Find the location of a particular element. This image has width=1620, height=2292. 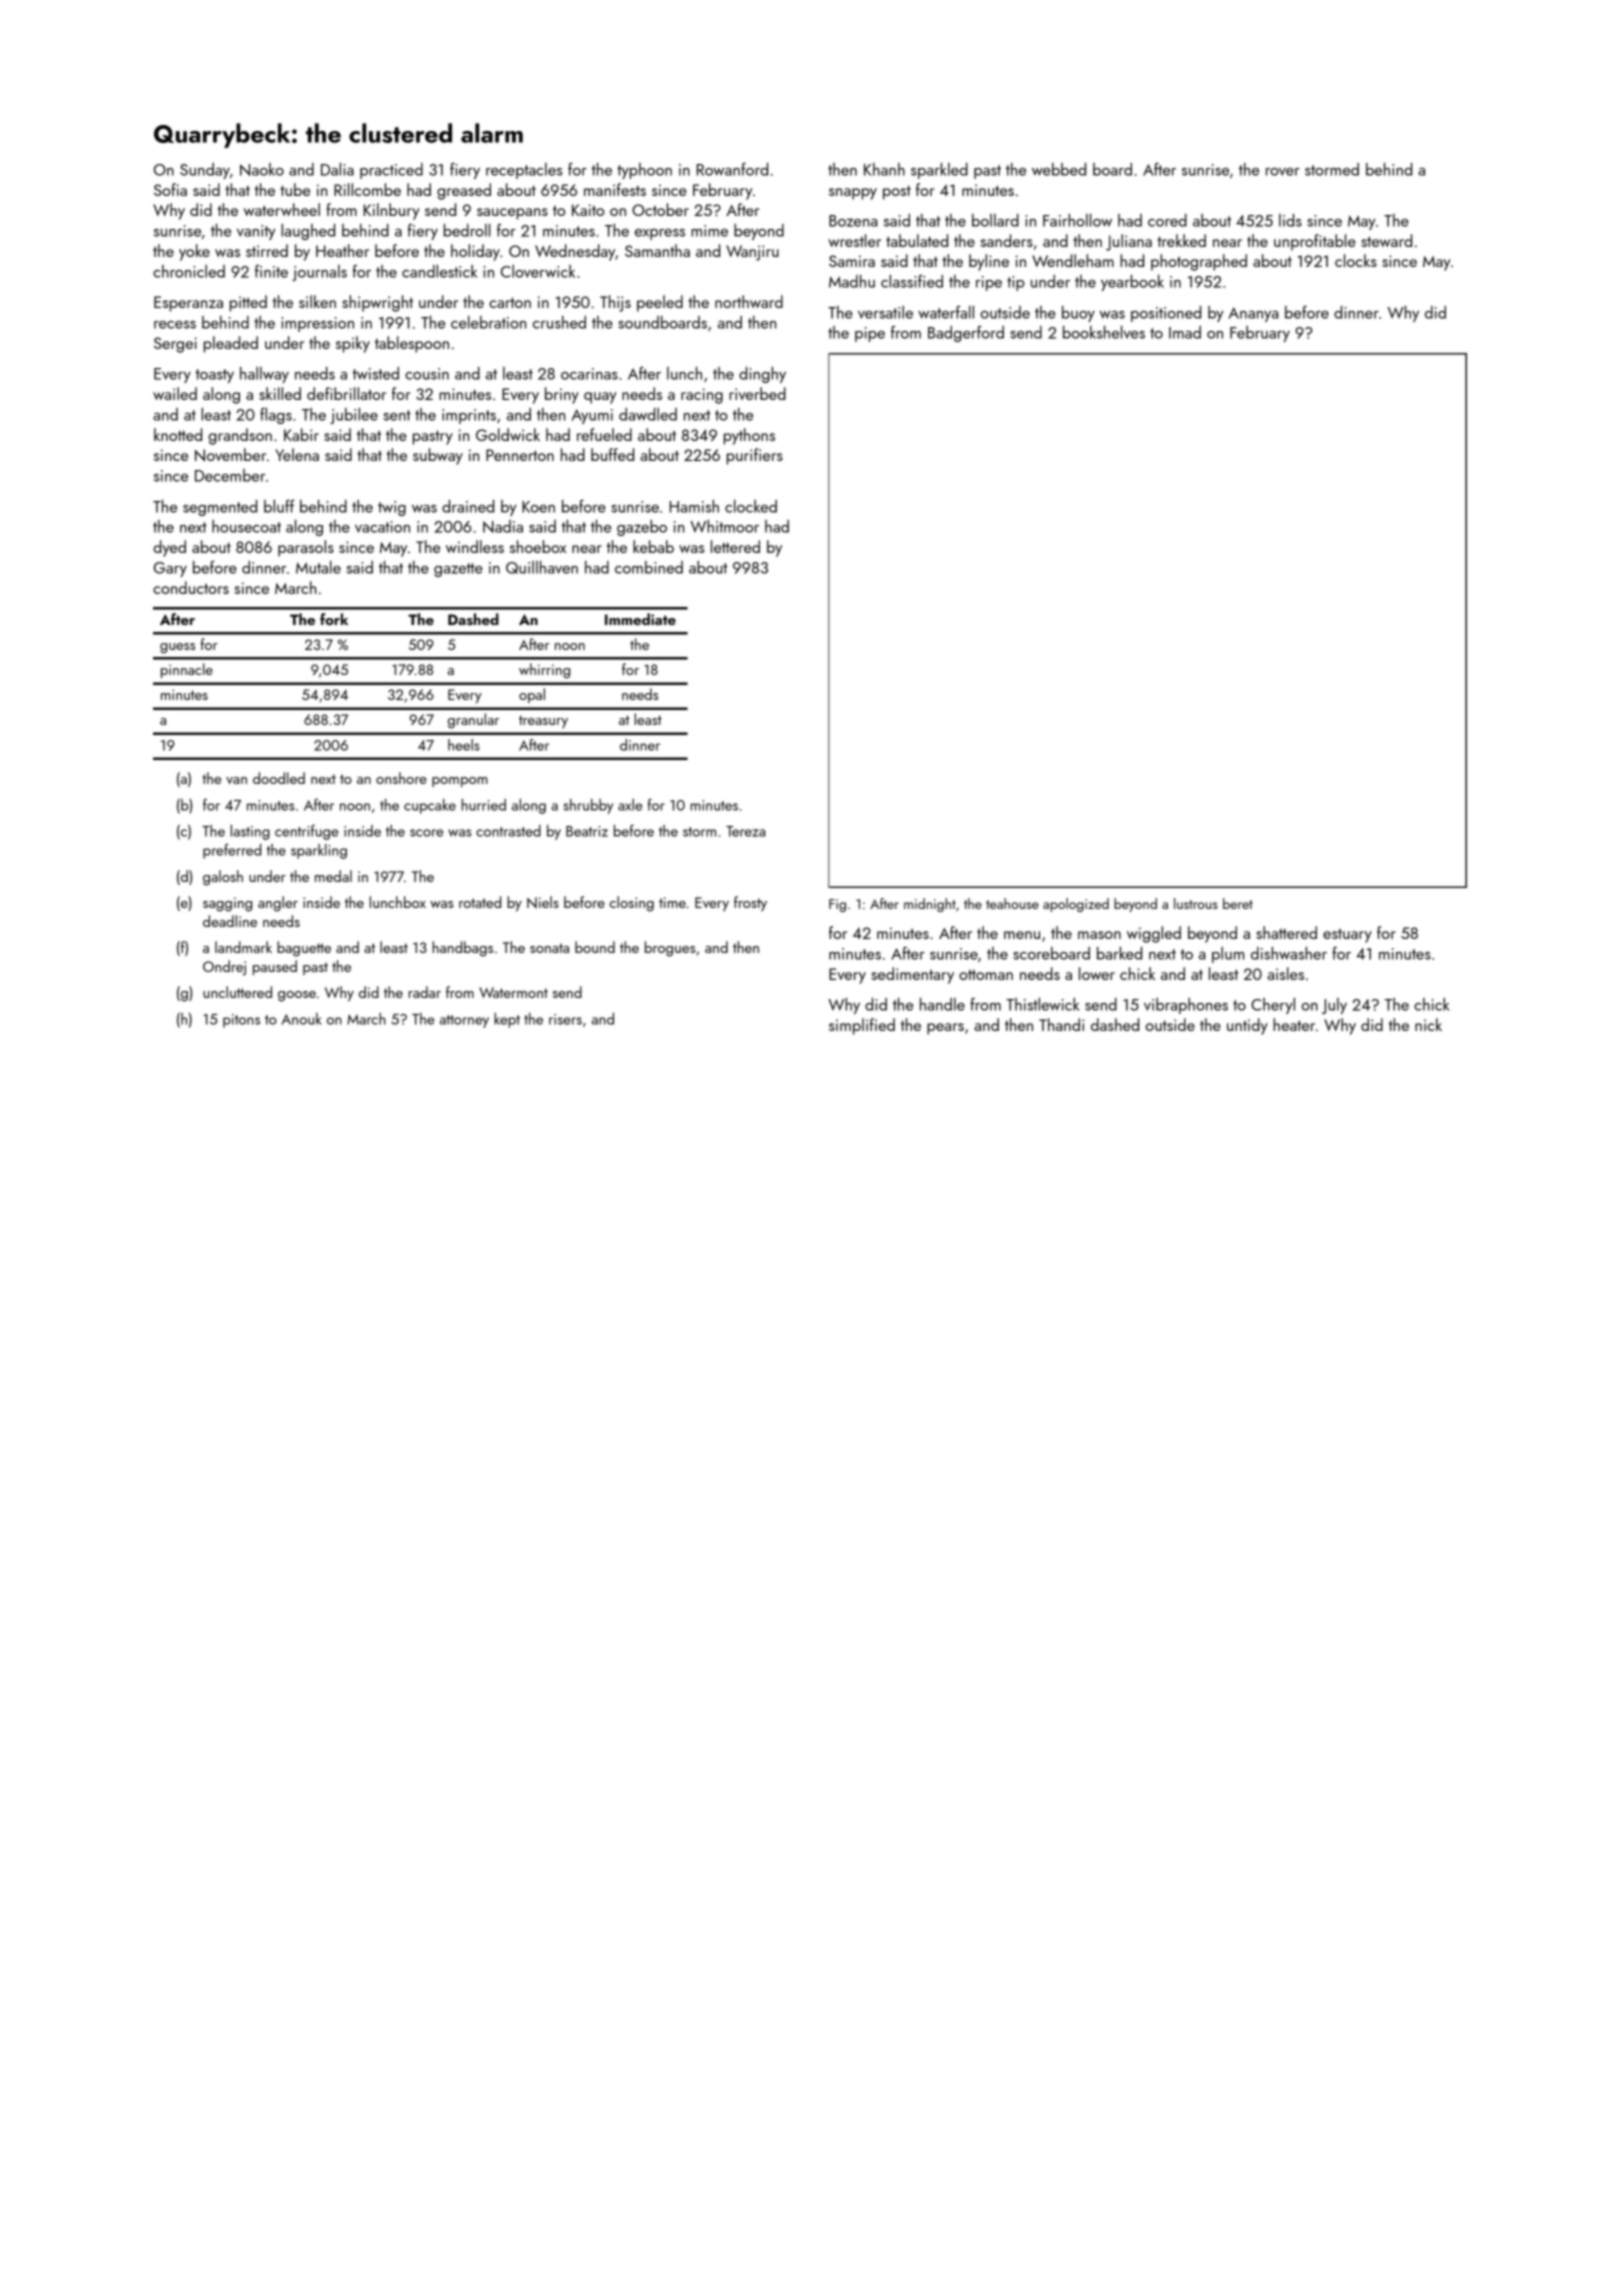

beret is located at coordinates (1238, 903).
